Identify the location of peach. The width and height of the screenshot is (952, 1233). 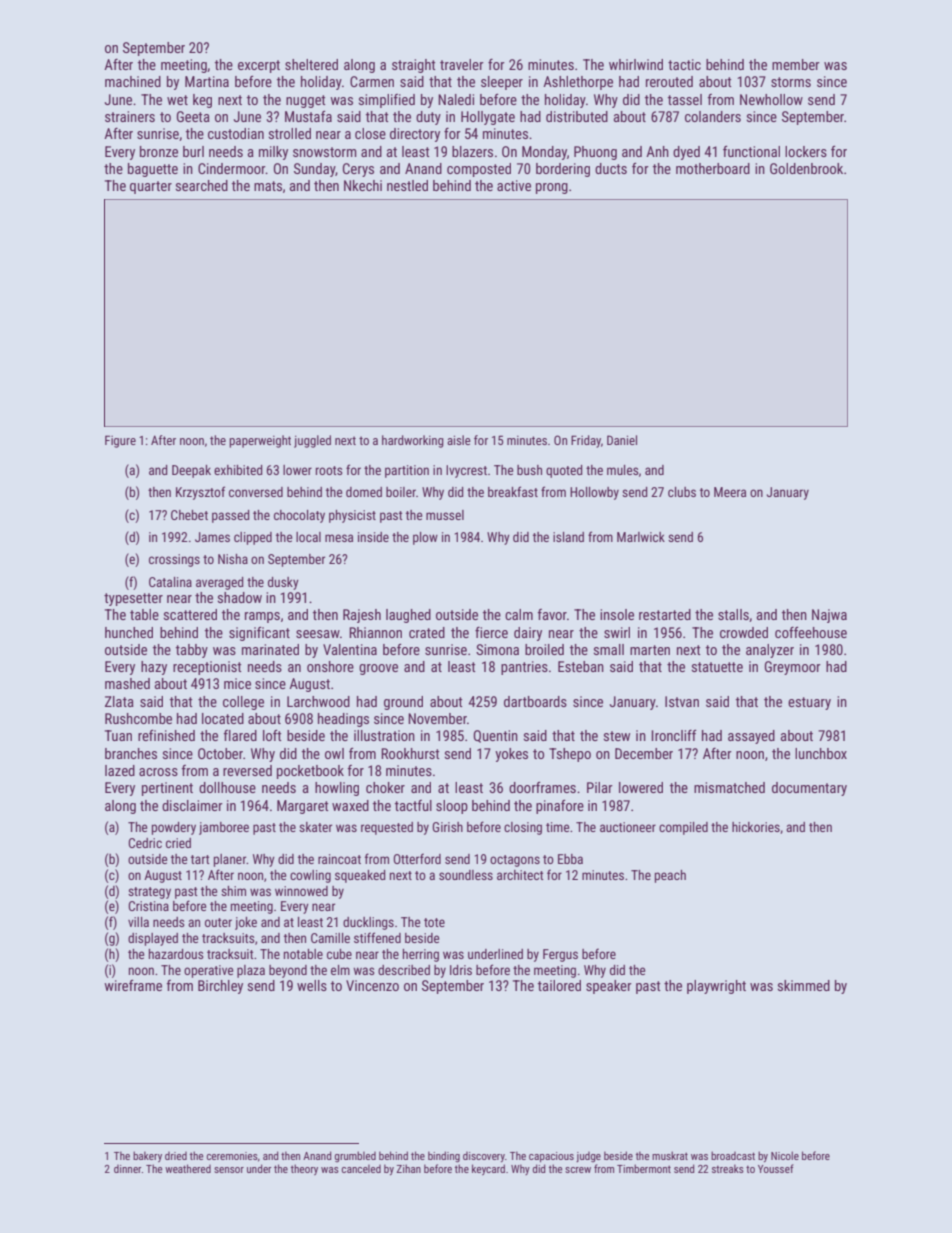
(670, 876).
